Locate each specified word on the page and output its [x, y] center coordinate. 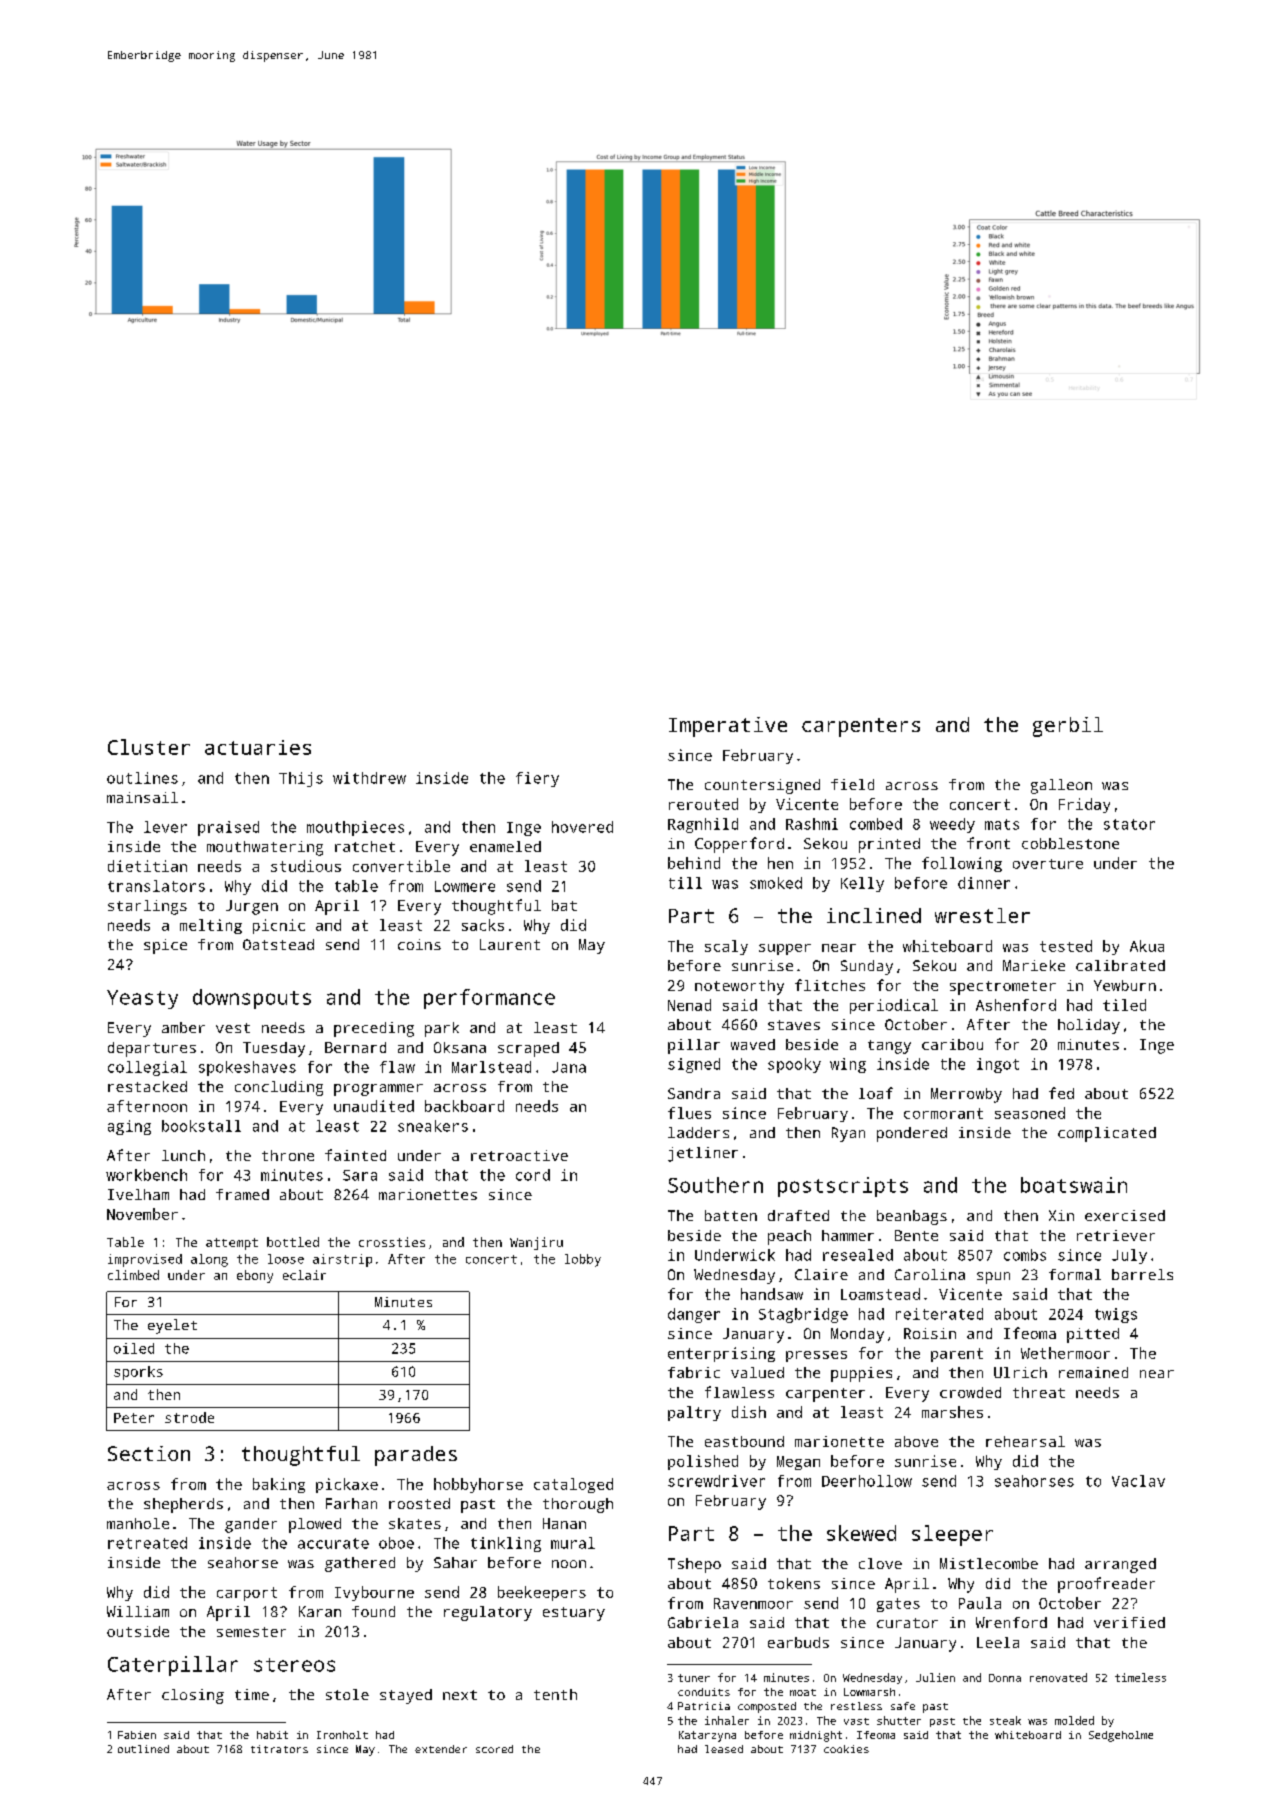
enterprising [721, 1354]
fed [1061, 1093]
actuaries [258, 747]
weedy [952, 825]
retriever [1116, 1235]
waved [753, 1044]
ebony [255, 1276]
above [916, 1441]
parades [416, 1456]
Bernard [355, 1047]
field [852, 784]
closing [193, 1696]
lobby [583, 1260]
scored [494, 1749]
